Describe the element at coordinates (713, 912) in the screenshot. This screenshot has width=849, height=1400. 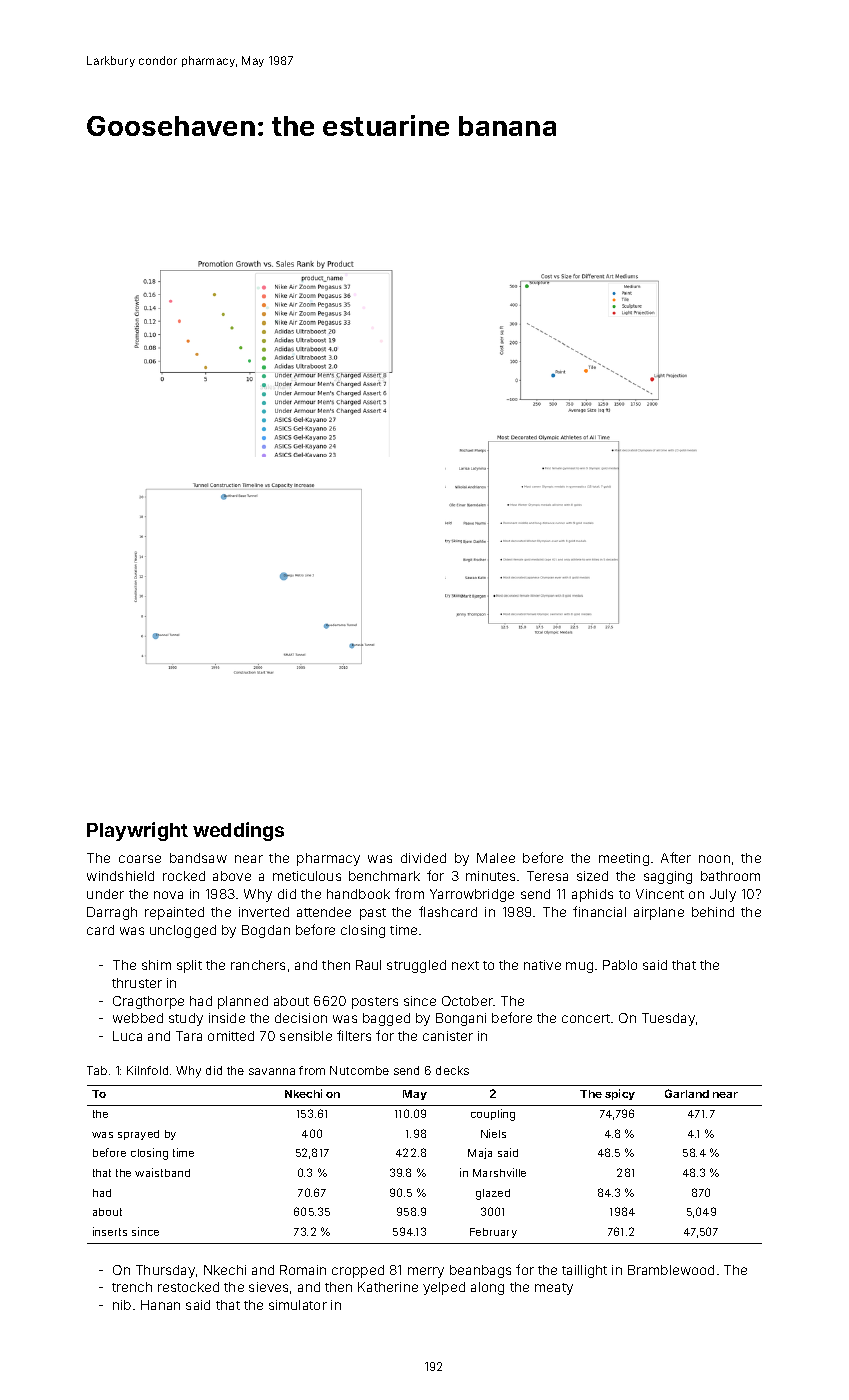
I see `behind` at that location.
